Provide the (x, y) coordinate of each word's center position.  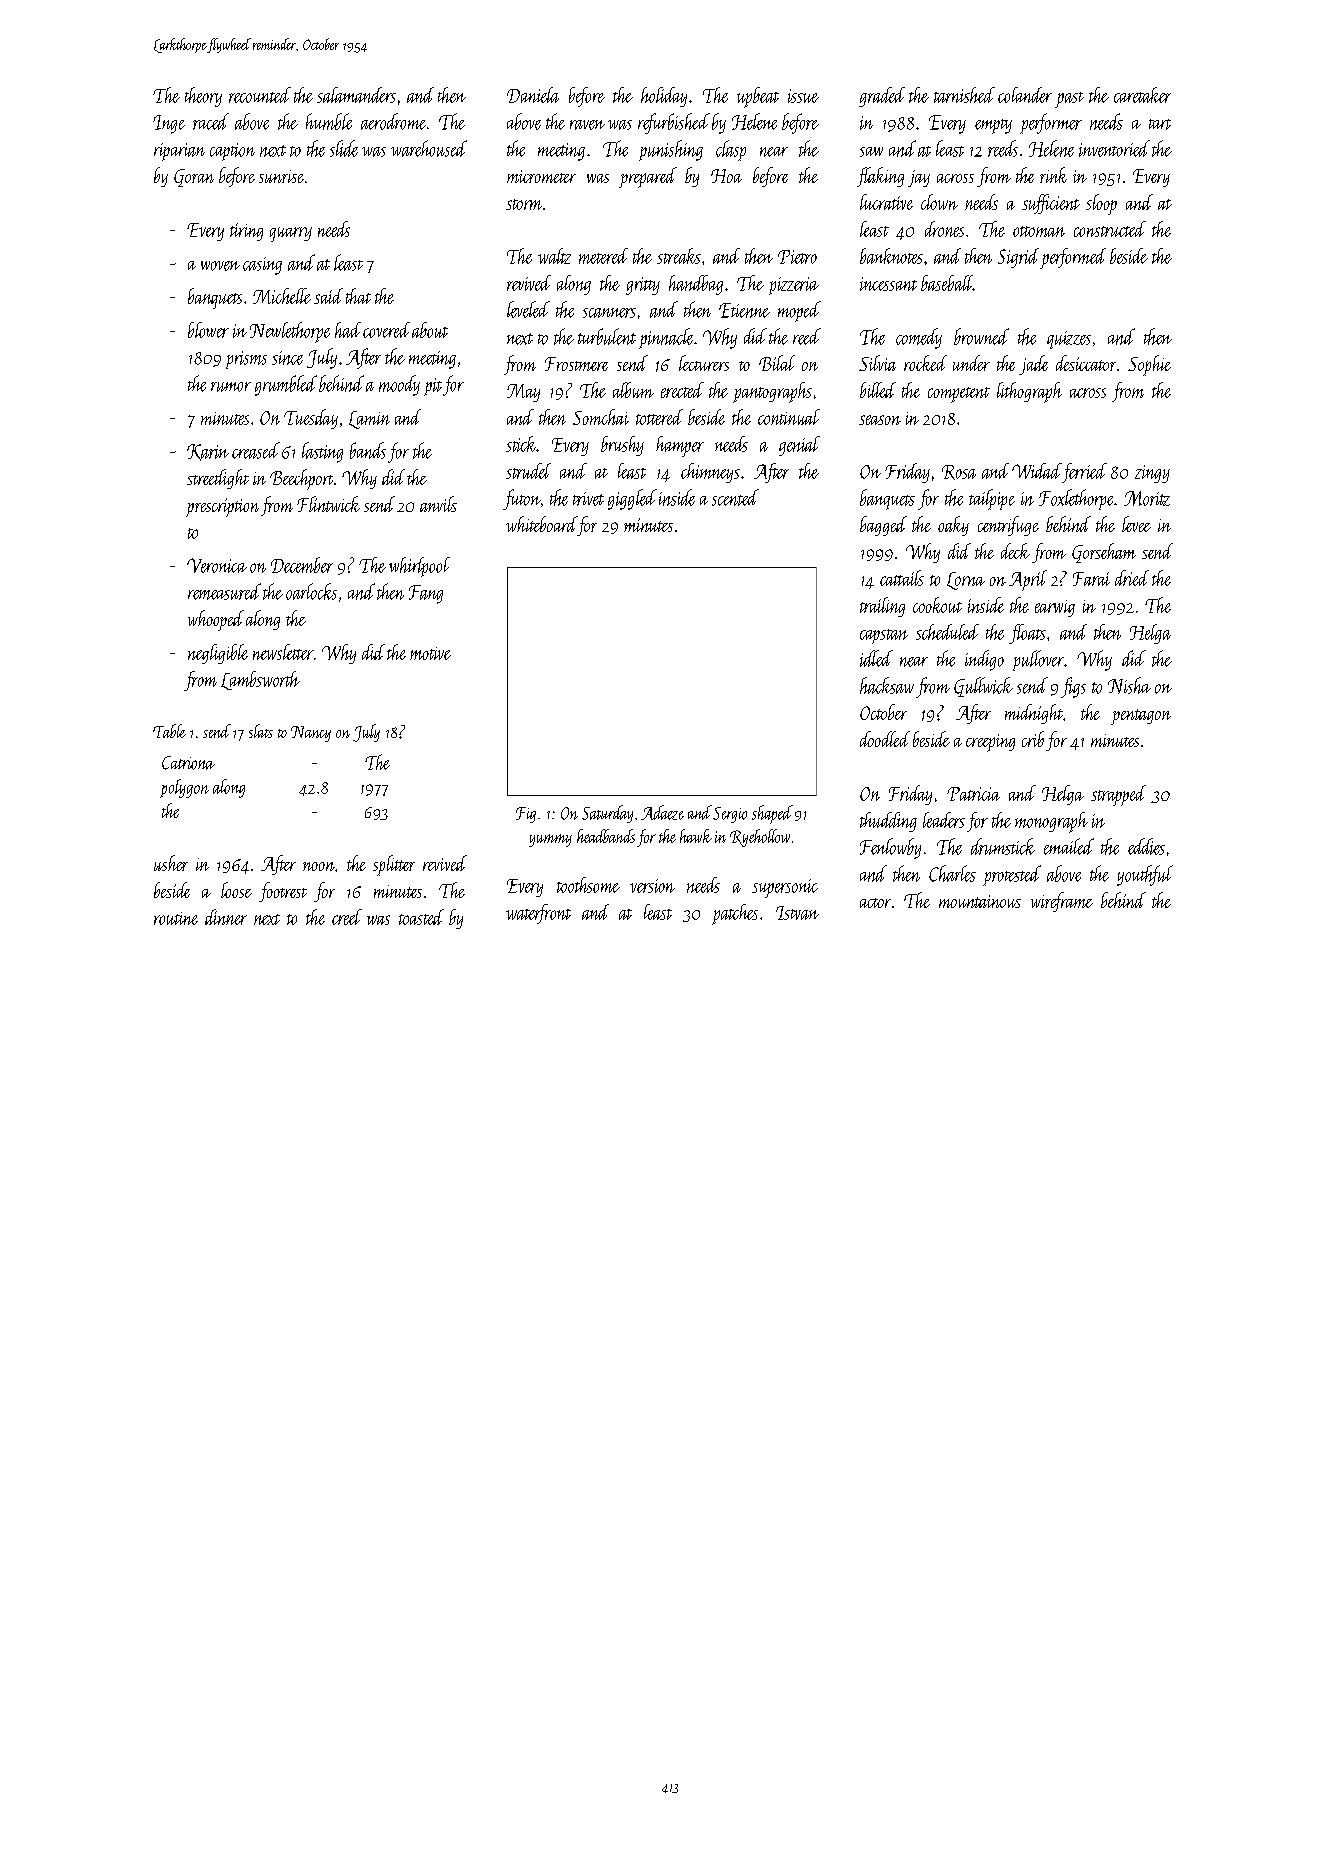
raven (587, 125)
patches (735, 914)
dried (1132, 578)
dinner (226, 917)
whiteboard (541, 524)
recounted (260, 95)
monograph (1051, 822)
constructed (1110, 229)
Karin (208, 452)
